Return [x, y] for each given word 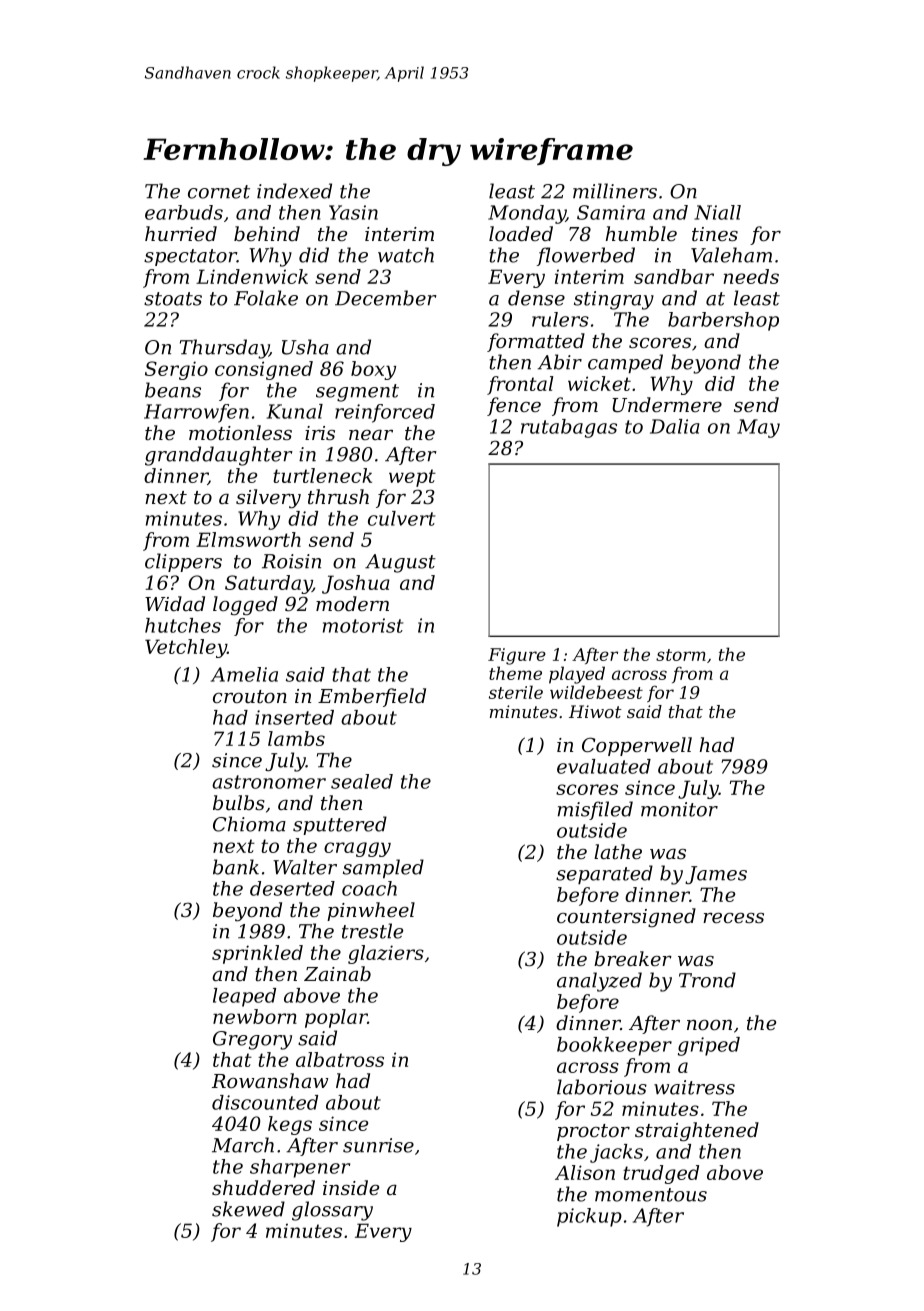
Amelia [244, 674]
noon [709, 1025]
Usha [305, 347]
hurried [181, 233]
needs [751, 276]
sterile [516, 692]
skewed [248, 1209]
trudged [661, 1174]
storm [681, 655]
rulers [560, 319]
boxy [373, 370]
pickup [589, 1217]
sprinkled [257, 954]
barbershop [723, 321]
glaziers [386, 954]
